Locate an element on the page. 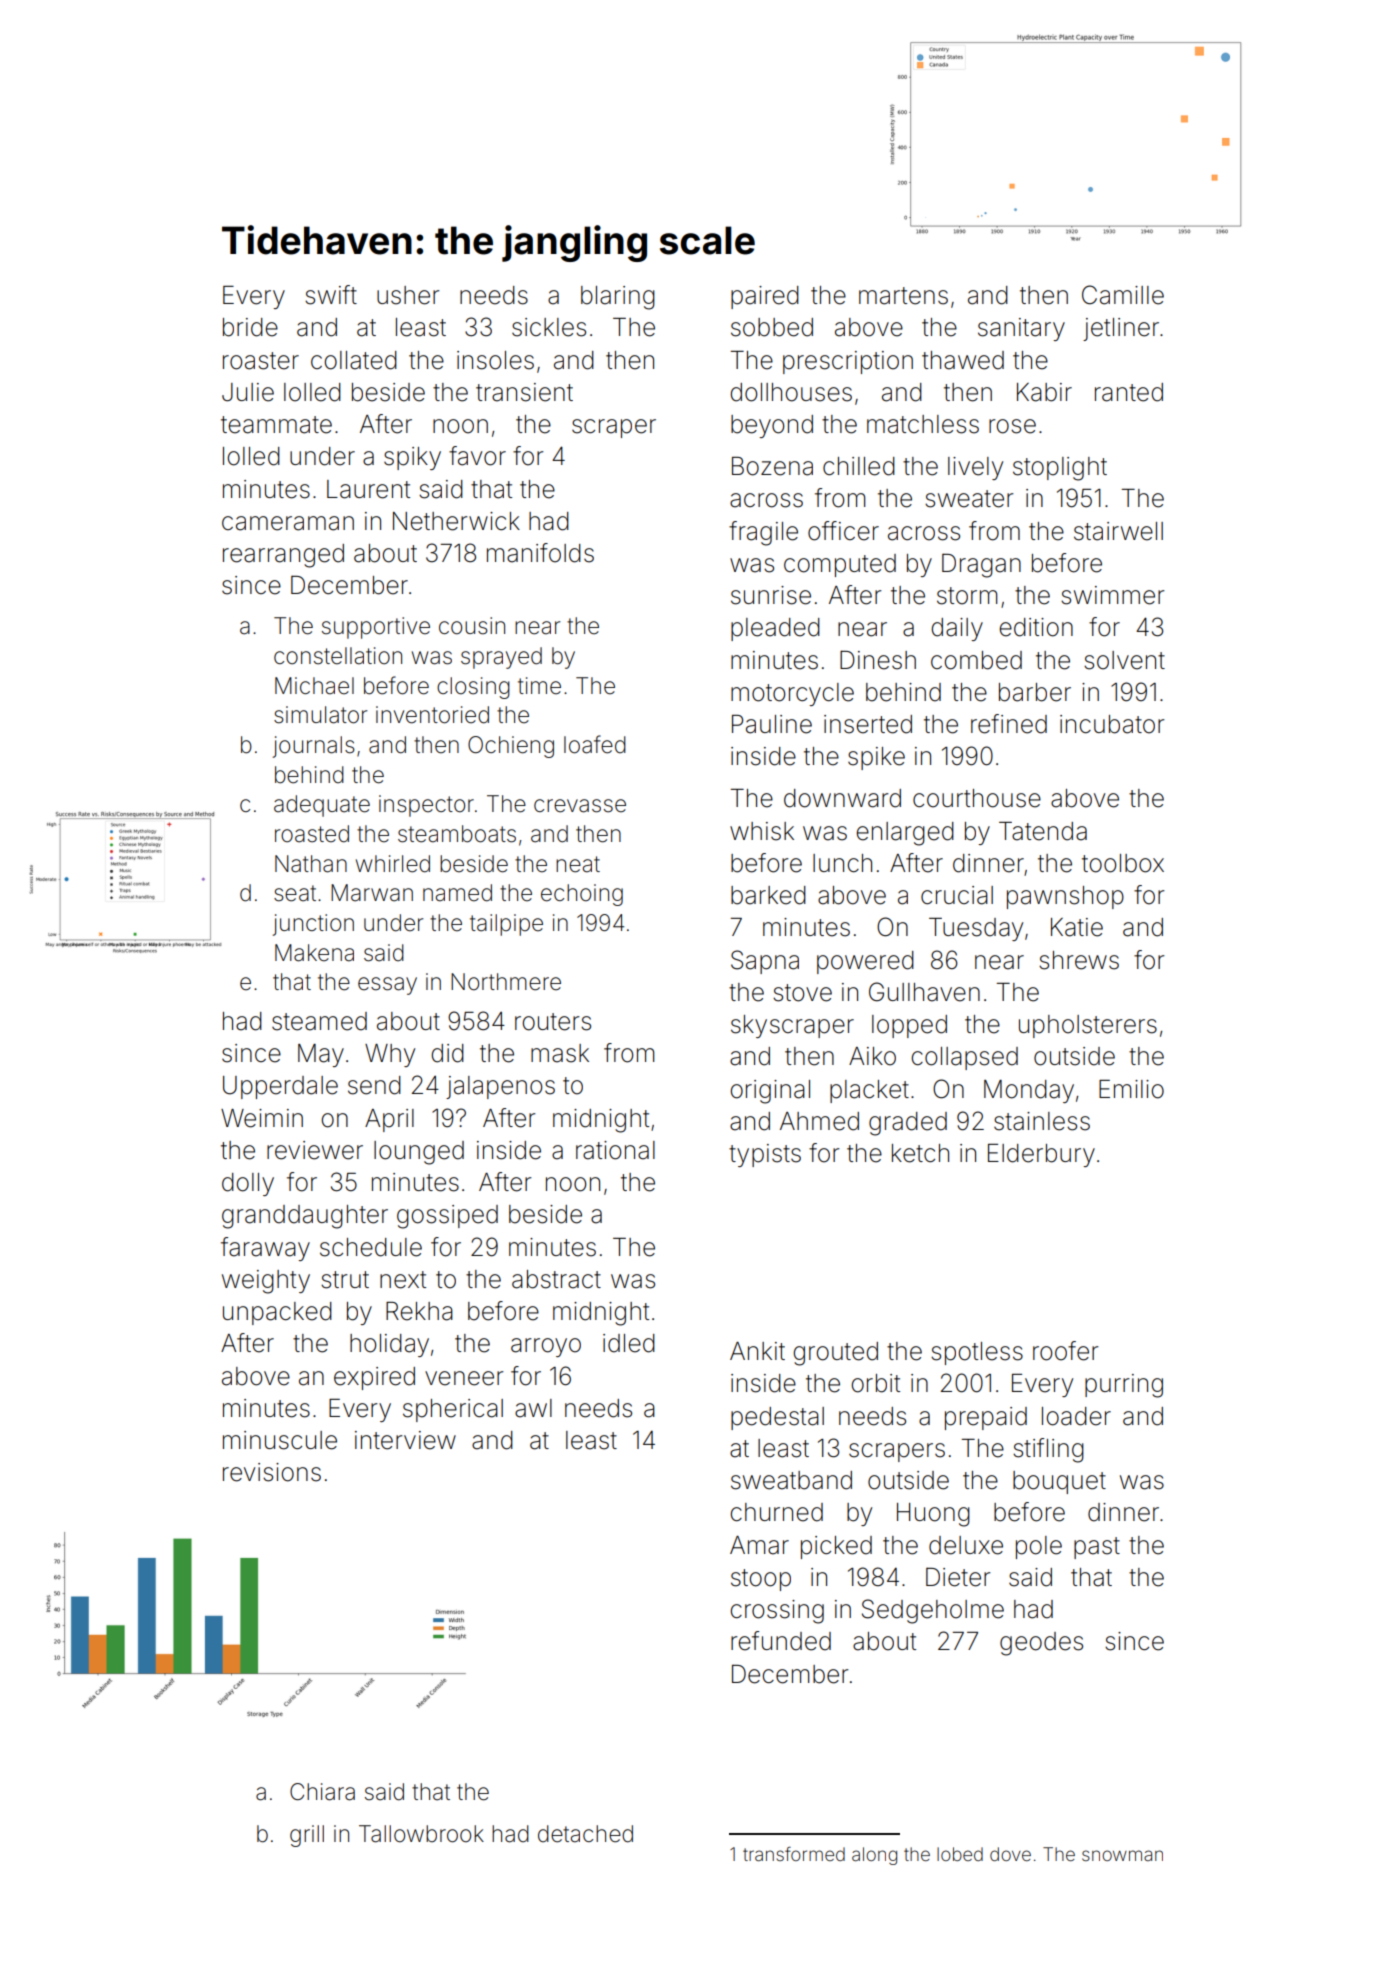 This page has height=1969, width=1386. past is located at coordinates (1097, 1548).
